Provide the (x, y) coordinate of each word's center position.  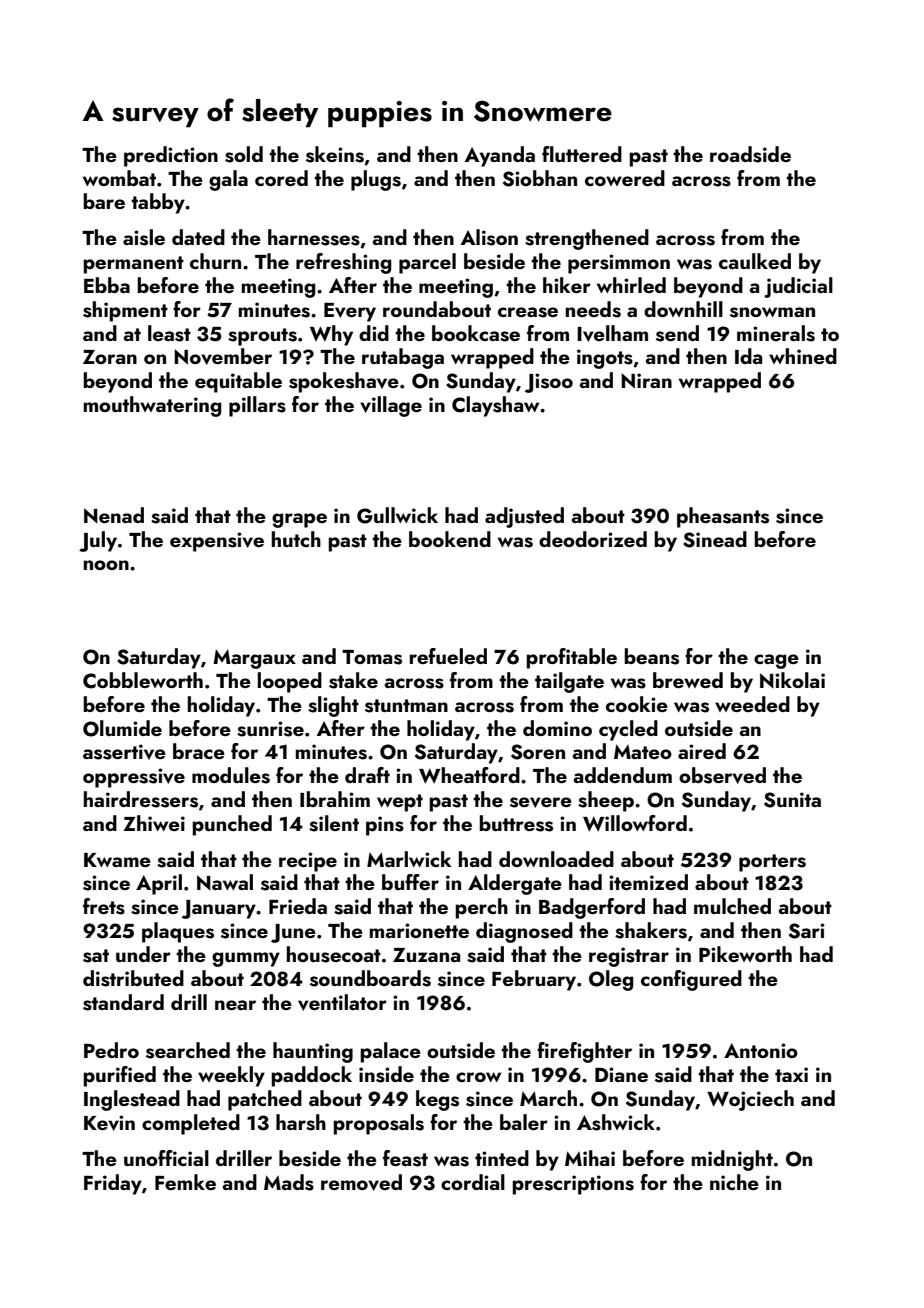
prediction (171, 156)
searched (188, 1050)
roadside (750, 154)
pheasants (723, 517)
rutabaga (403, 358)
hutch (296, 539)
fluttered (582, 154)
